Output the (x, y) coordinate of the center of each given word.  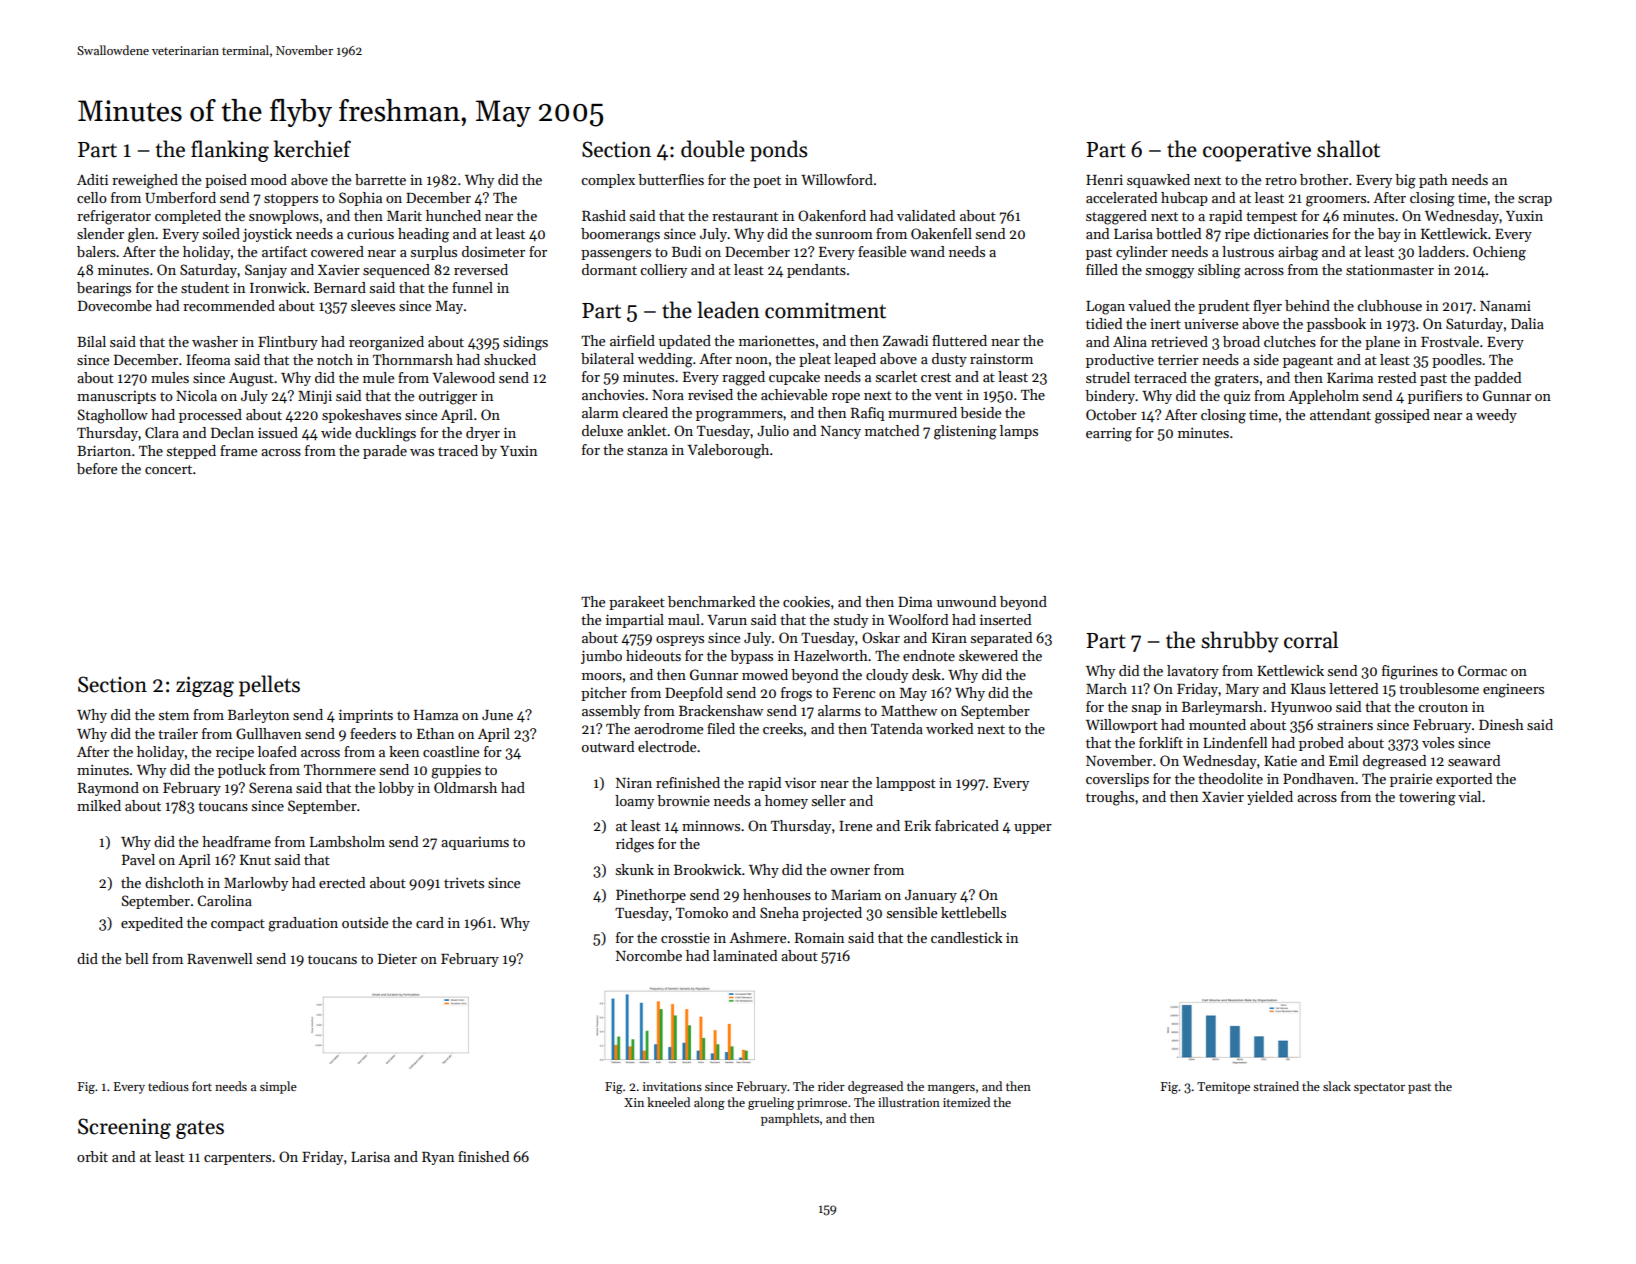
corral (1311, 640)
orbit (92, 1156)
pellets (269, 686)
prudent (1224, 307)
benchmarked (711, 601)
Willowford (837, 179)
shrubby (1239, 642)
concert (168, 469)
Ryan (438, 1158)
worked (949, 728)
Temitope (1223, 1088)
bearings (104, 289)
